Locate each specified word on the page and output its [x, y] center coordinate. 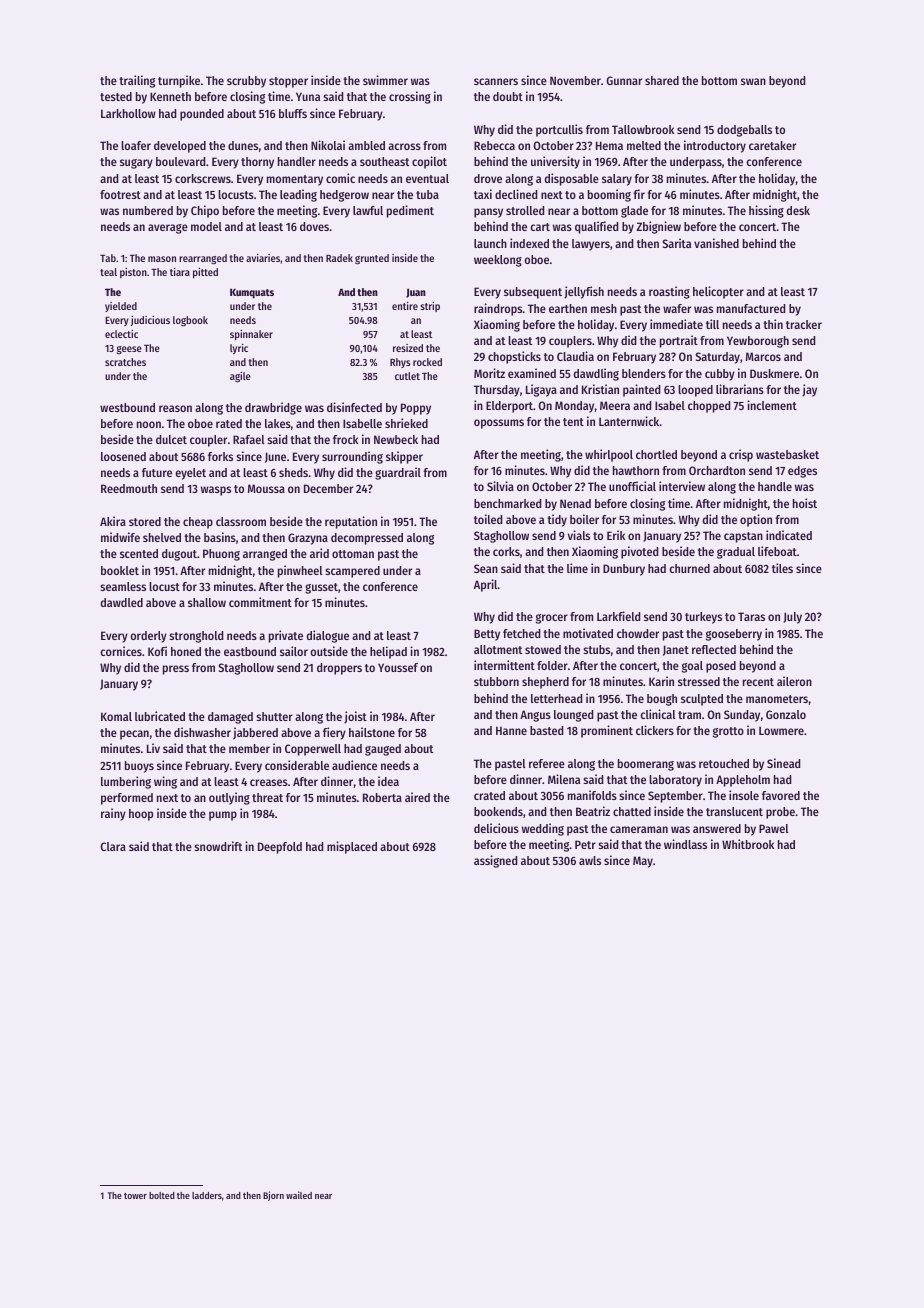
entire [405, 306]
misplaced [352, 847]
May [643, 862]
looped [695, 391]
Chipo [205, 211]
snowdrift [218, 846]
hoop [141, 815]
